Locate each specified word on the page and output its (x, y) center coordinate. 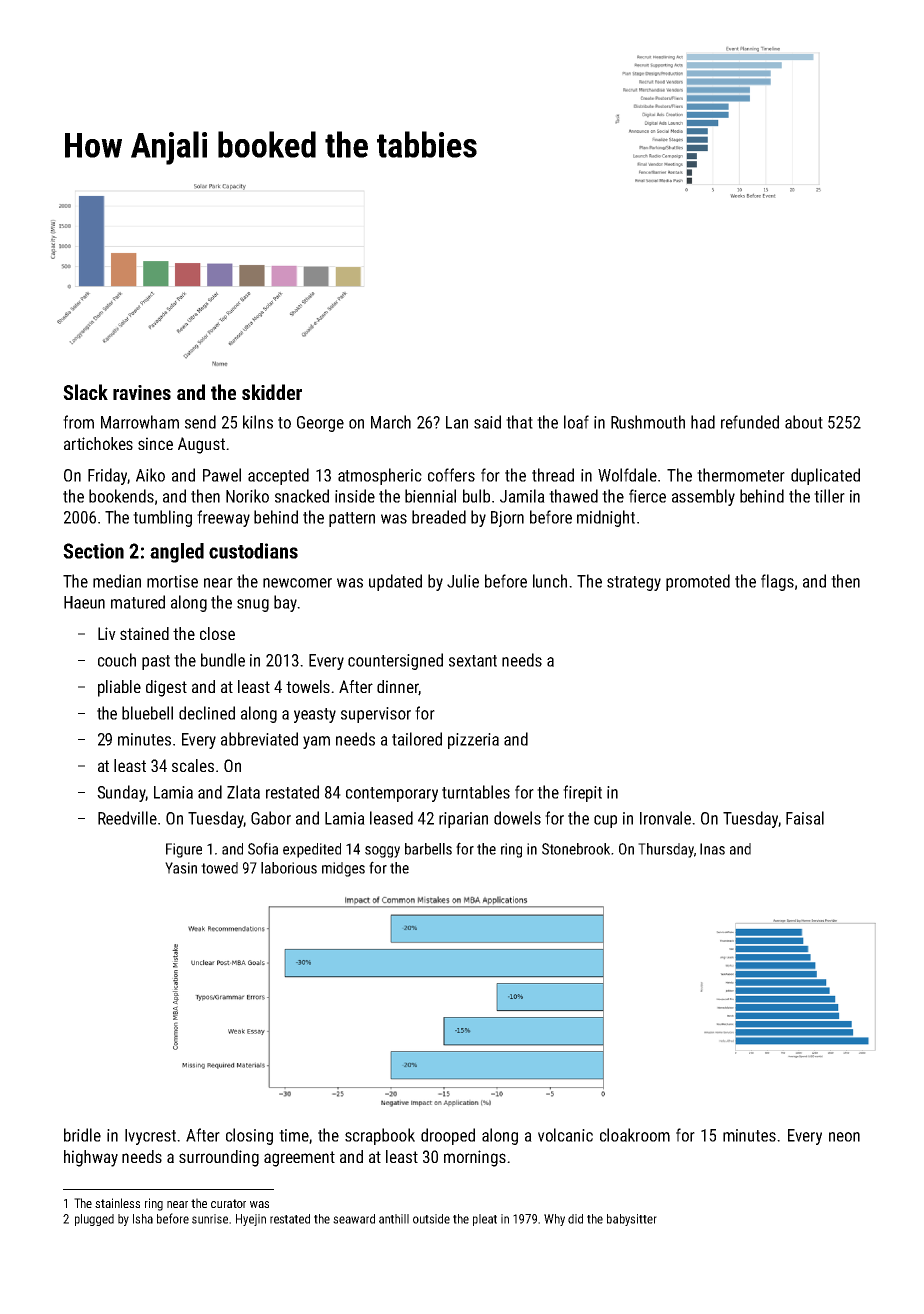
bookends (121, 496)
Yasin (181, 868)
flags (777, 582)
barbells (428, 849)
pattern (352, 519)
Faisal (805, 818)
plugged (94, 1220)
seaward (354, 1219)
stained (144, 633)
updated (395, 582)
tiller (829, 496)
